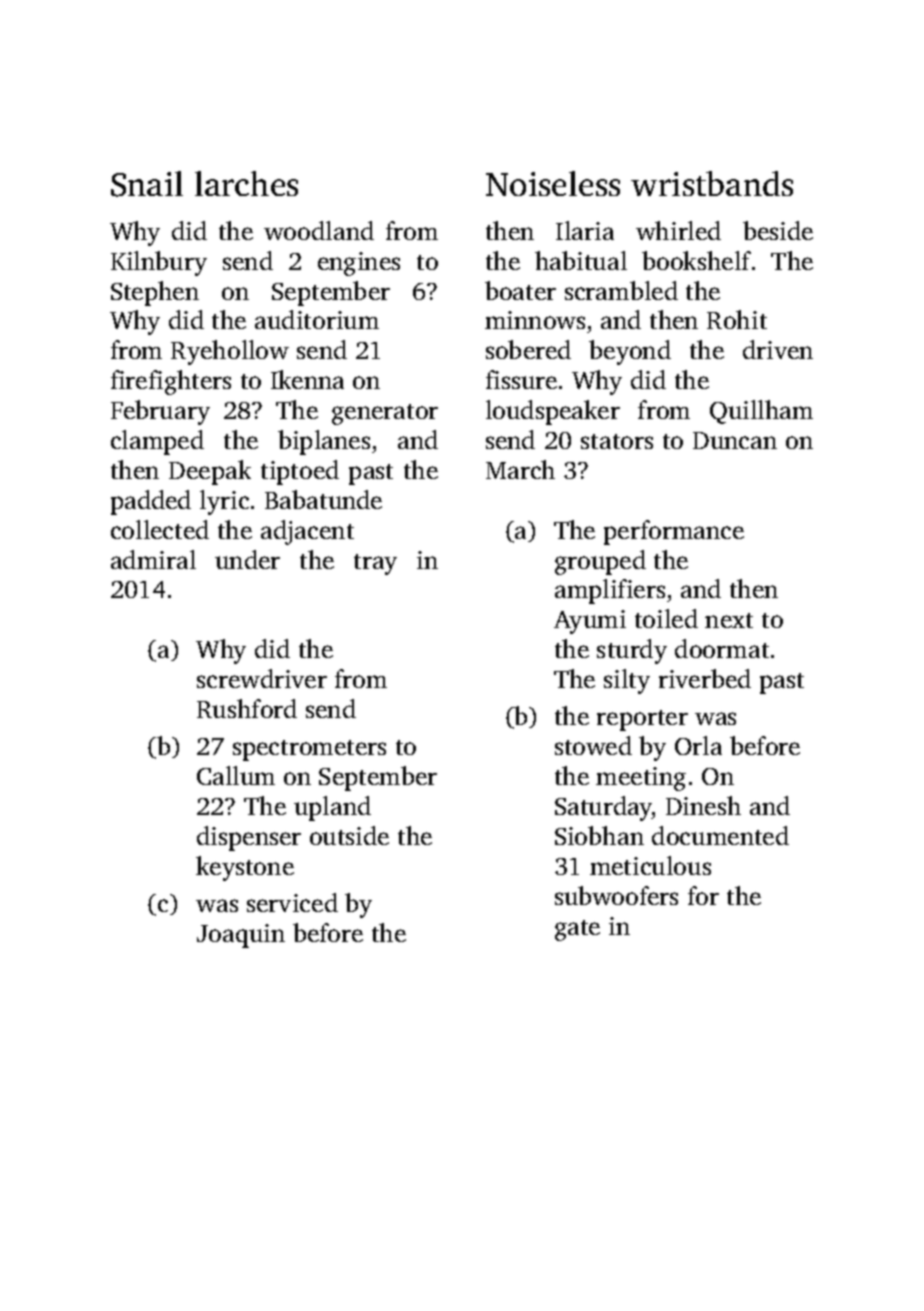 The image size is (924, 1311). Describe the element at coordinates (520, 290) in the screenshot. I see `boater` at that location.
